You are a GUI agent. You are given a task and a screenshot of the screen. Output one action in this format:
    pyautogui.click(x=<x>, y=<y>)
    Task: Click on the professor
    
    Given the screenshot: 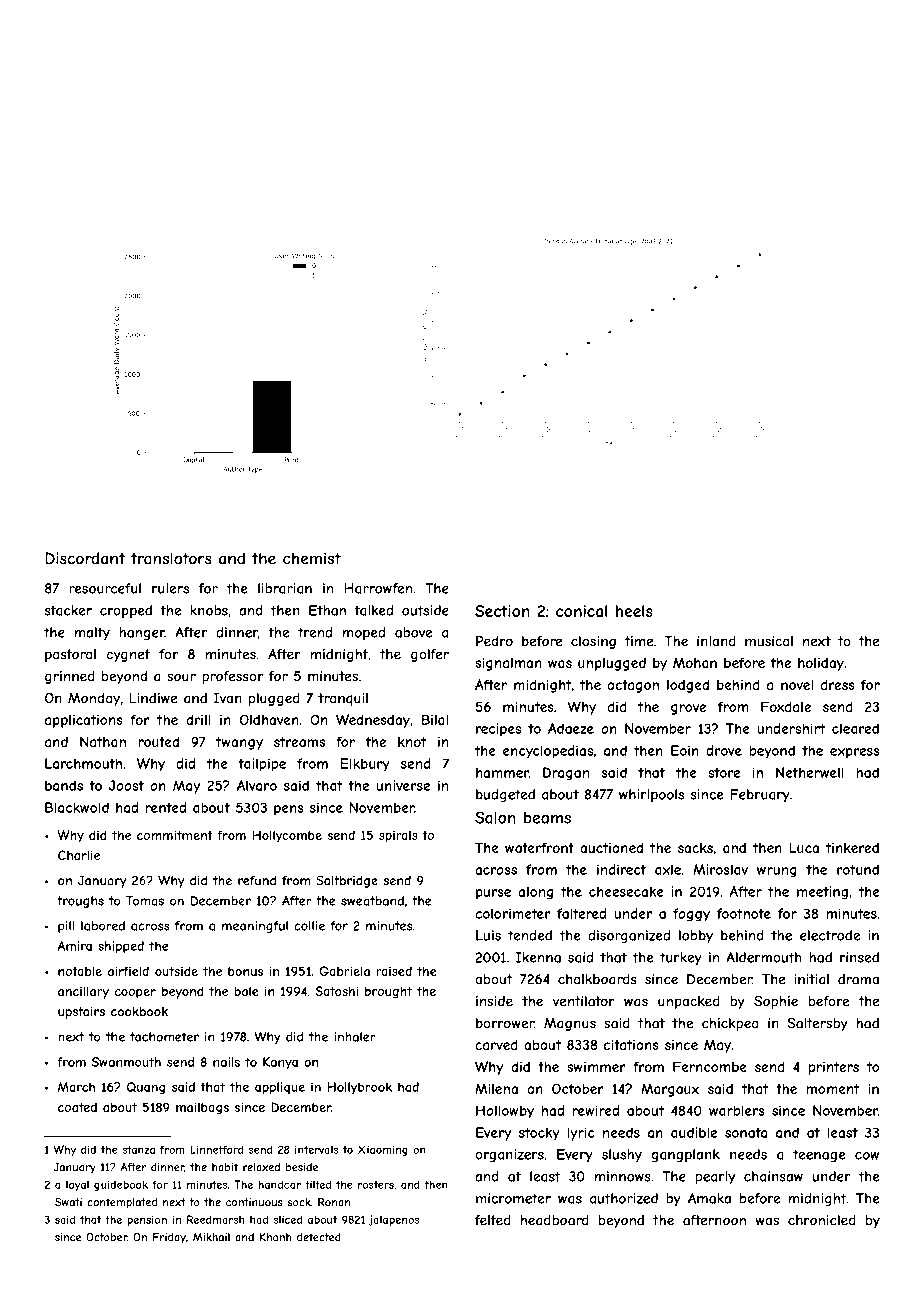 What is the action you would take?
    pyautogui.click(x=232, y=677)
